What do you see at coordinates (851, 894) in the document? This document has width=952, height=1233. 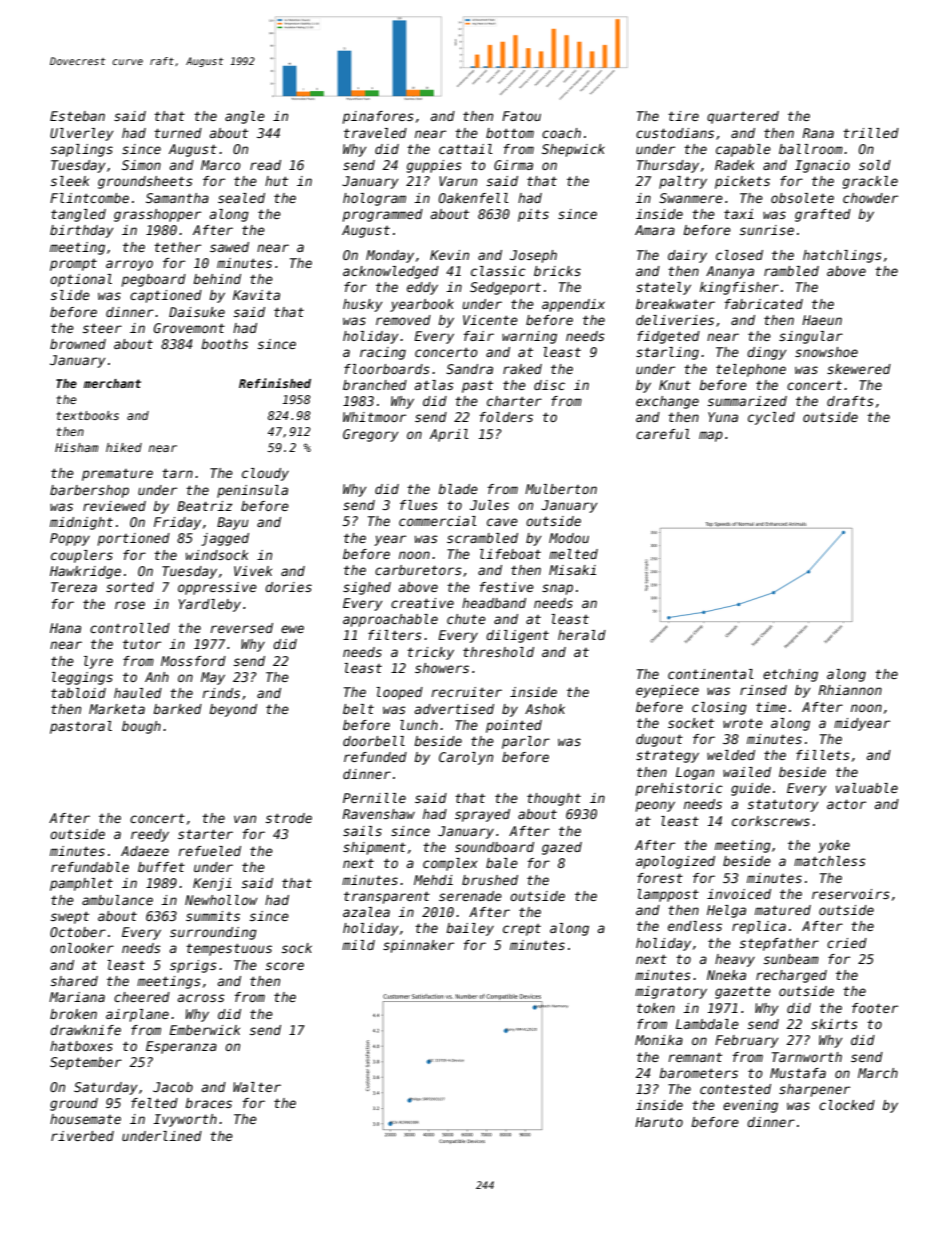 I see `reservoirs` at bounding box center [851, 894].
